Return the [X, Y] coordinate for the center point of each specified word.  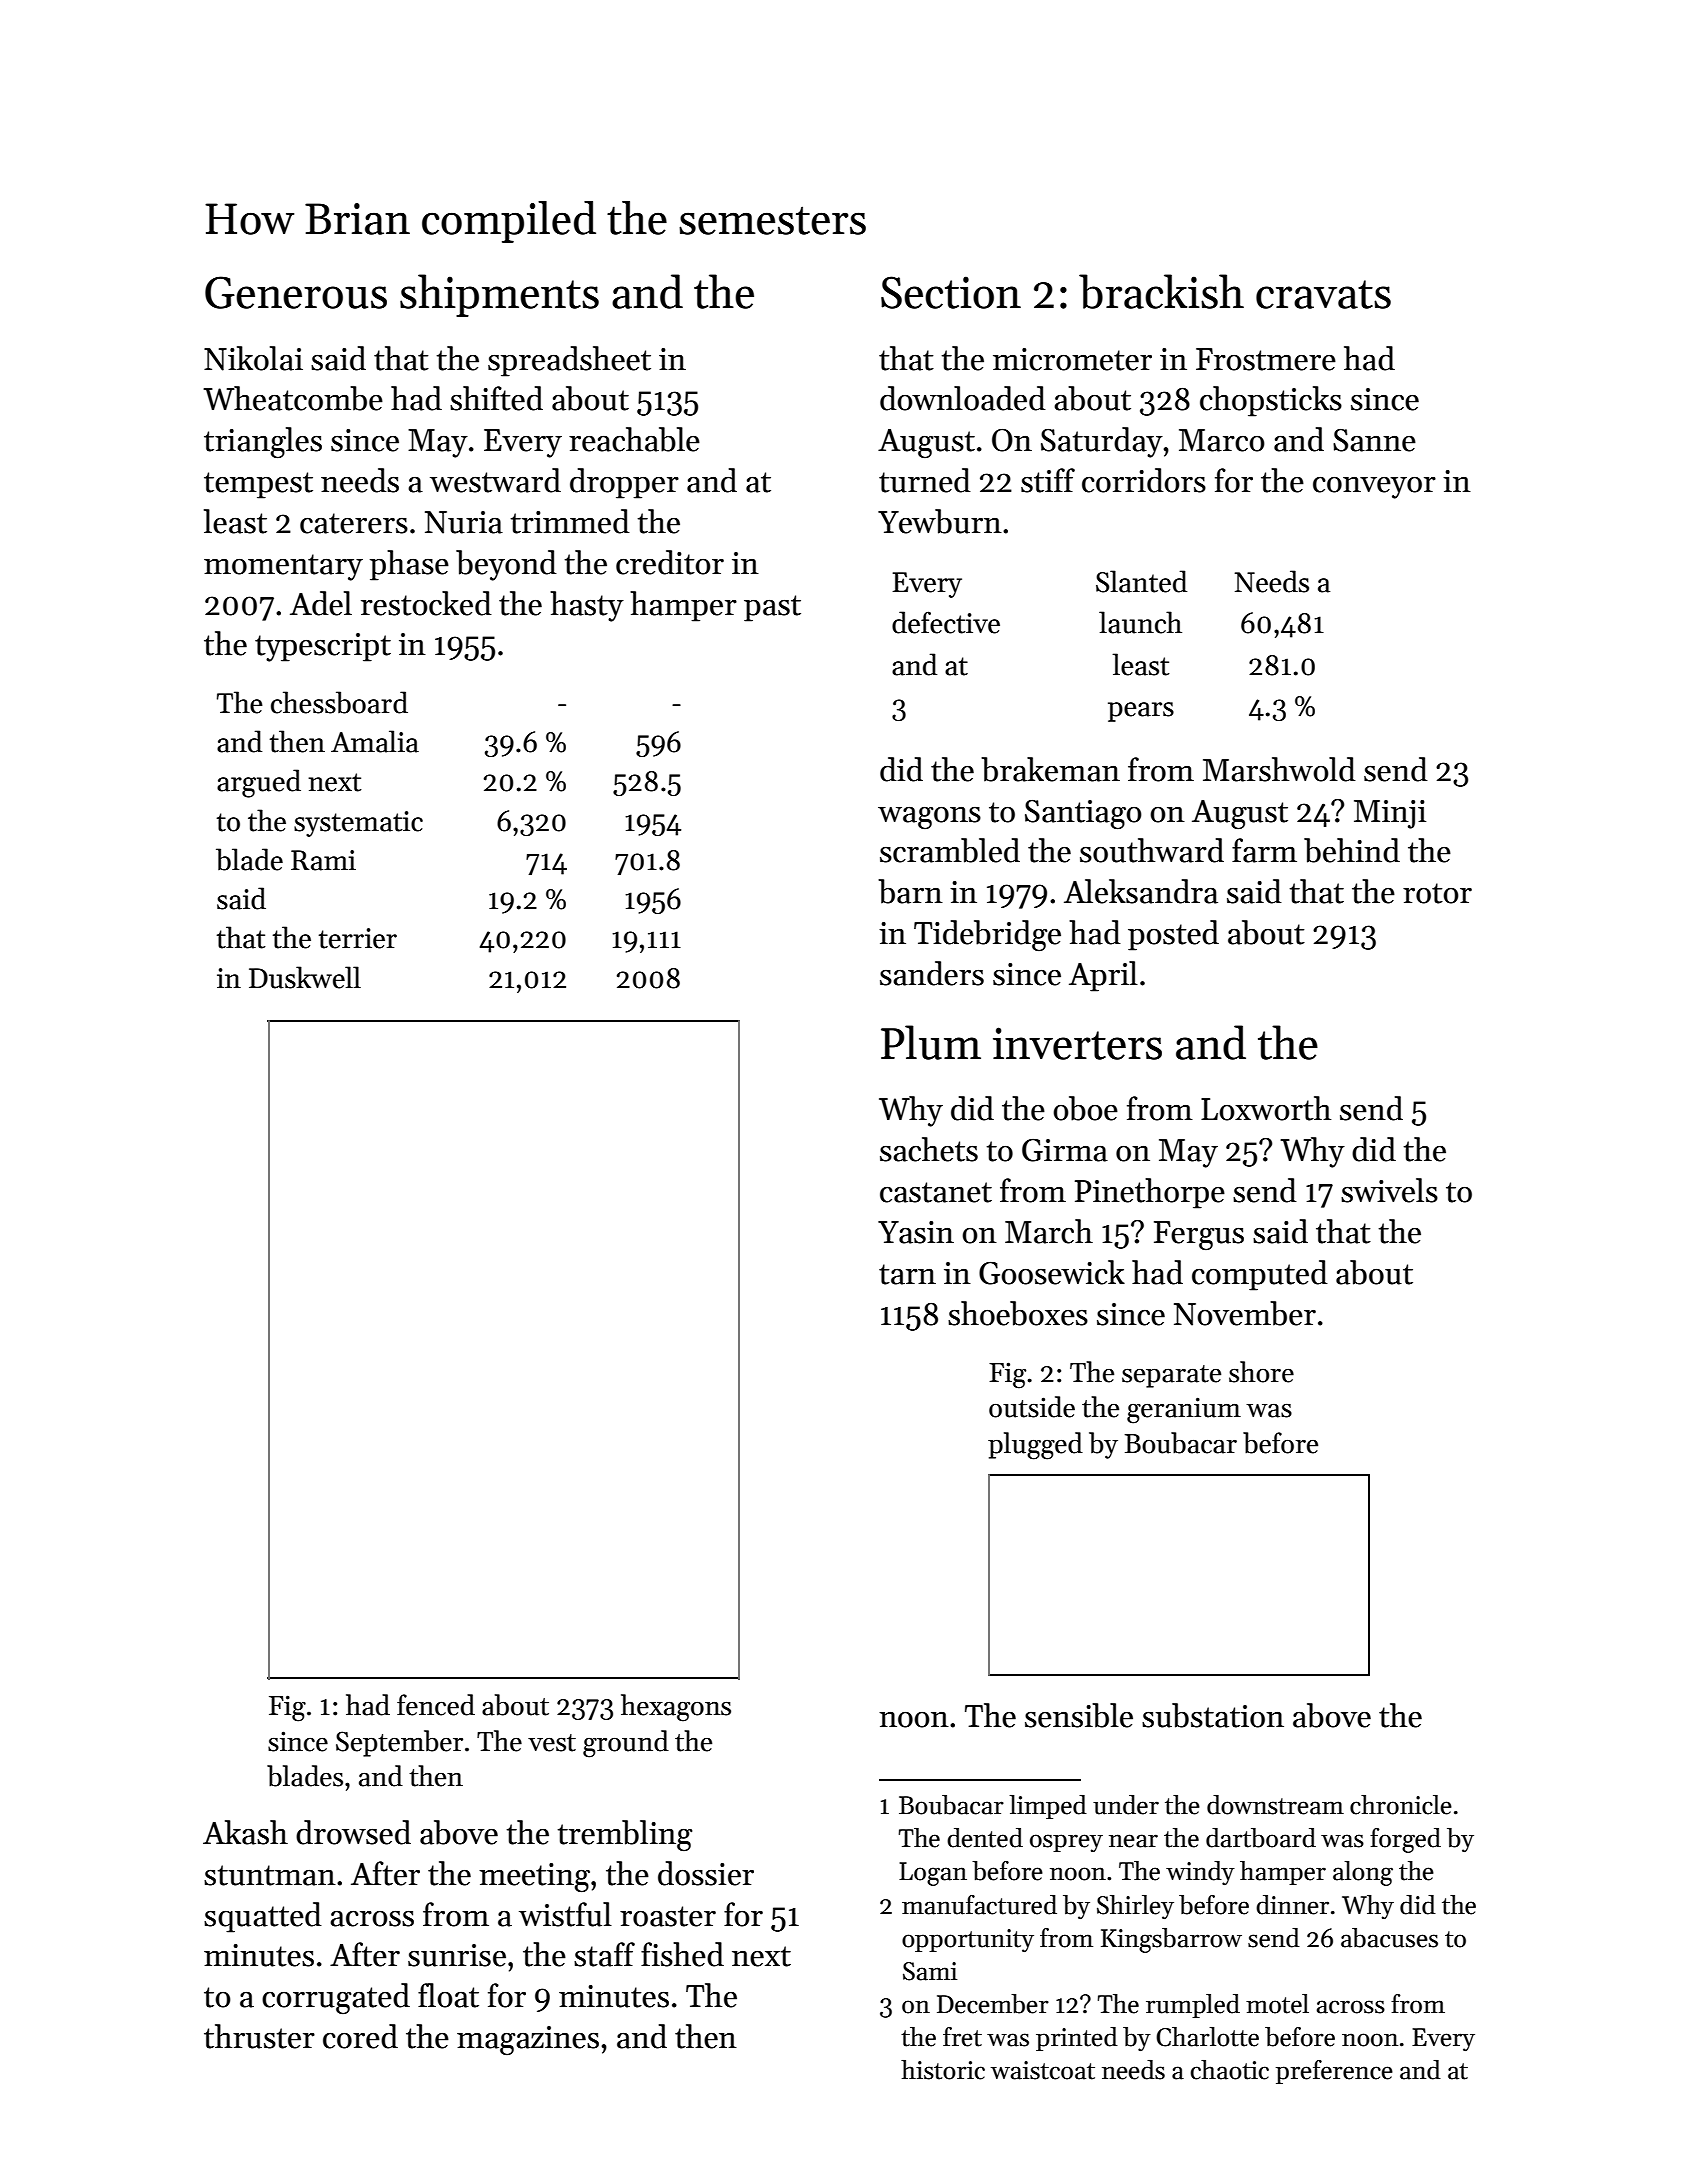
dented [985, 1838]
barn [910, 891]
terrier [358, 938]
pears [1141, 712]
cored [360, 2036]
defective [946, 622]
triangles [263, 443]
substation [1213, 1715]
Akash [245, 1832]
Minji [1390, 814]
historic [943, 2070]
